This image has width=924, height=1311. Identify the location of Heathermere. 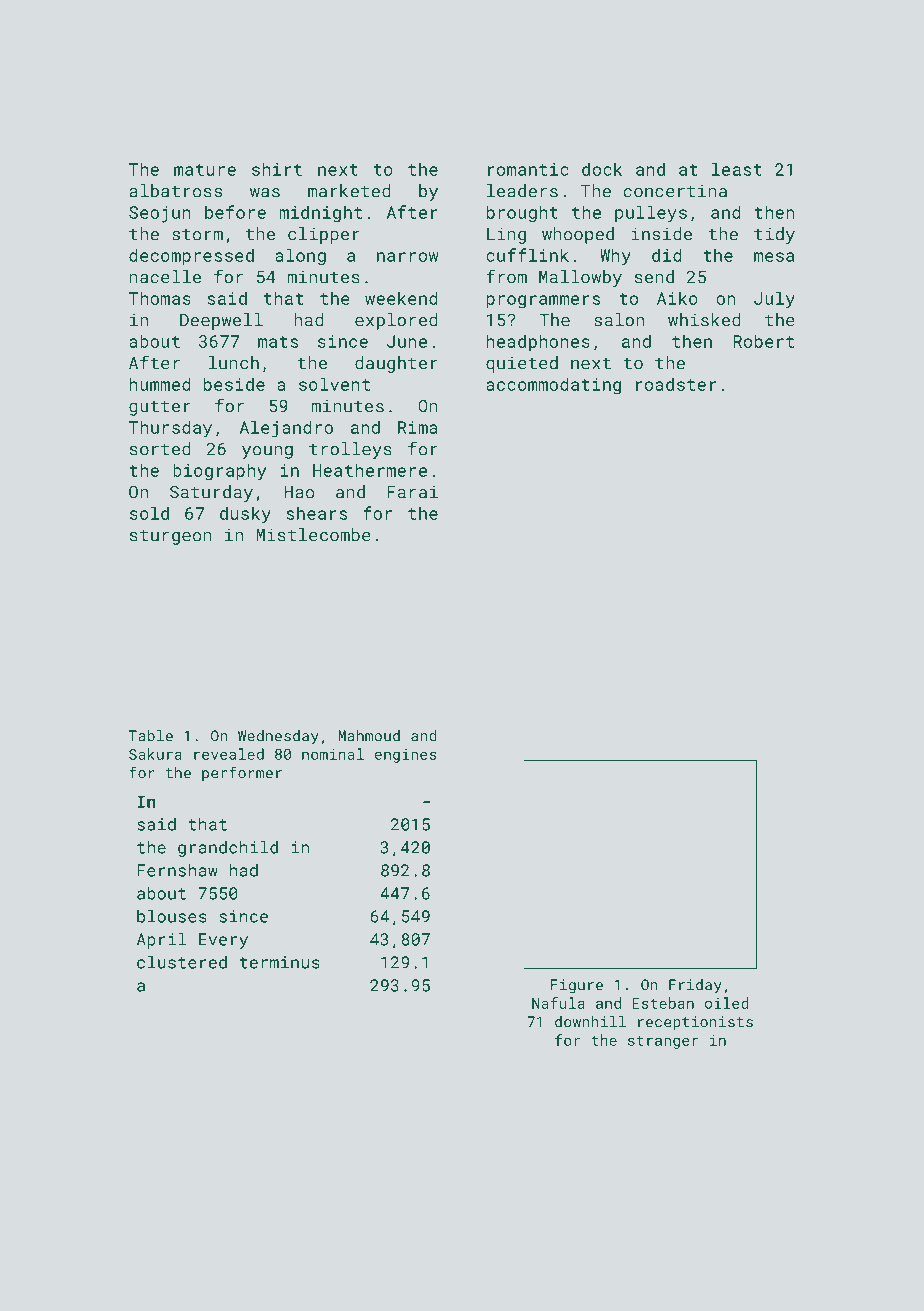
(370, 470).
